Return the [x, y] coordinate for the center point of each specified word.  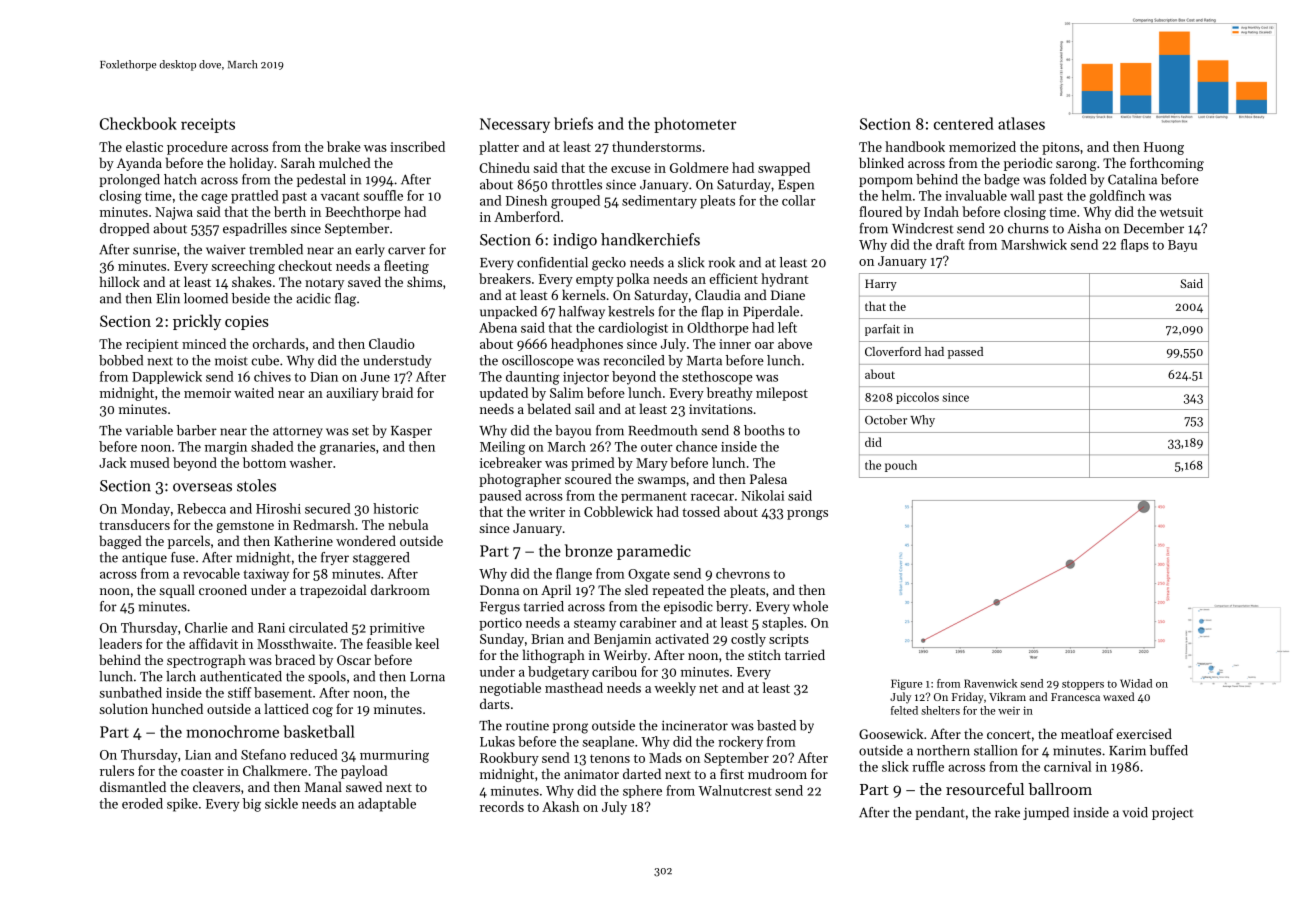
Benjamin [622, 640]
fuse [183, 557]
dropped [124, 229]
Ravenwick [990, 683]
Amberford [527, 216]
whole [810, 606]
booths [764, 430]
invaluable [976, 195]
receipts [208, 125]
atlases [1021, 123]
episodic [688, 607]
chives [272, 376]
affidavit [213, 643]
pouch [901, 466]
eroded [142, 803]
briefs [573, 123]
